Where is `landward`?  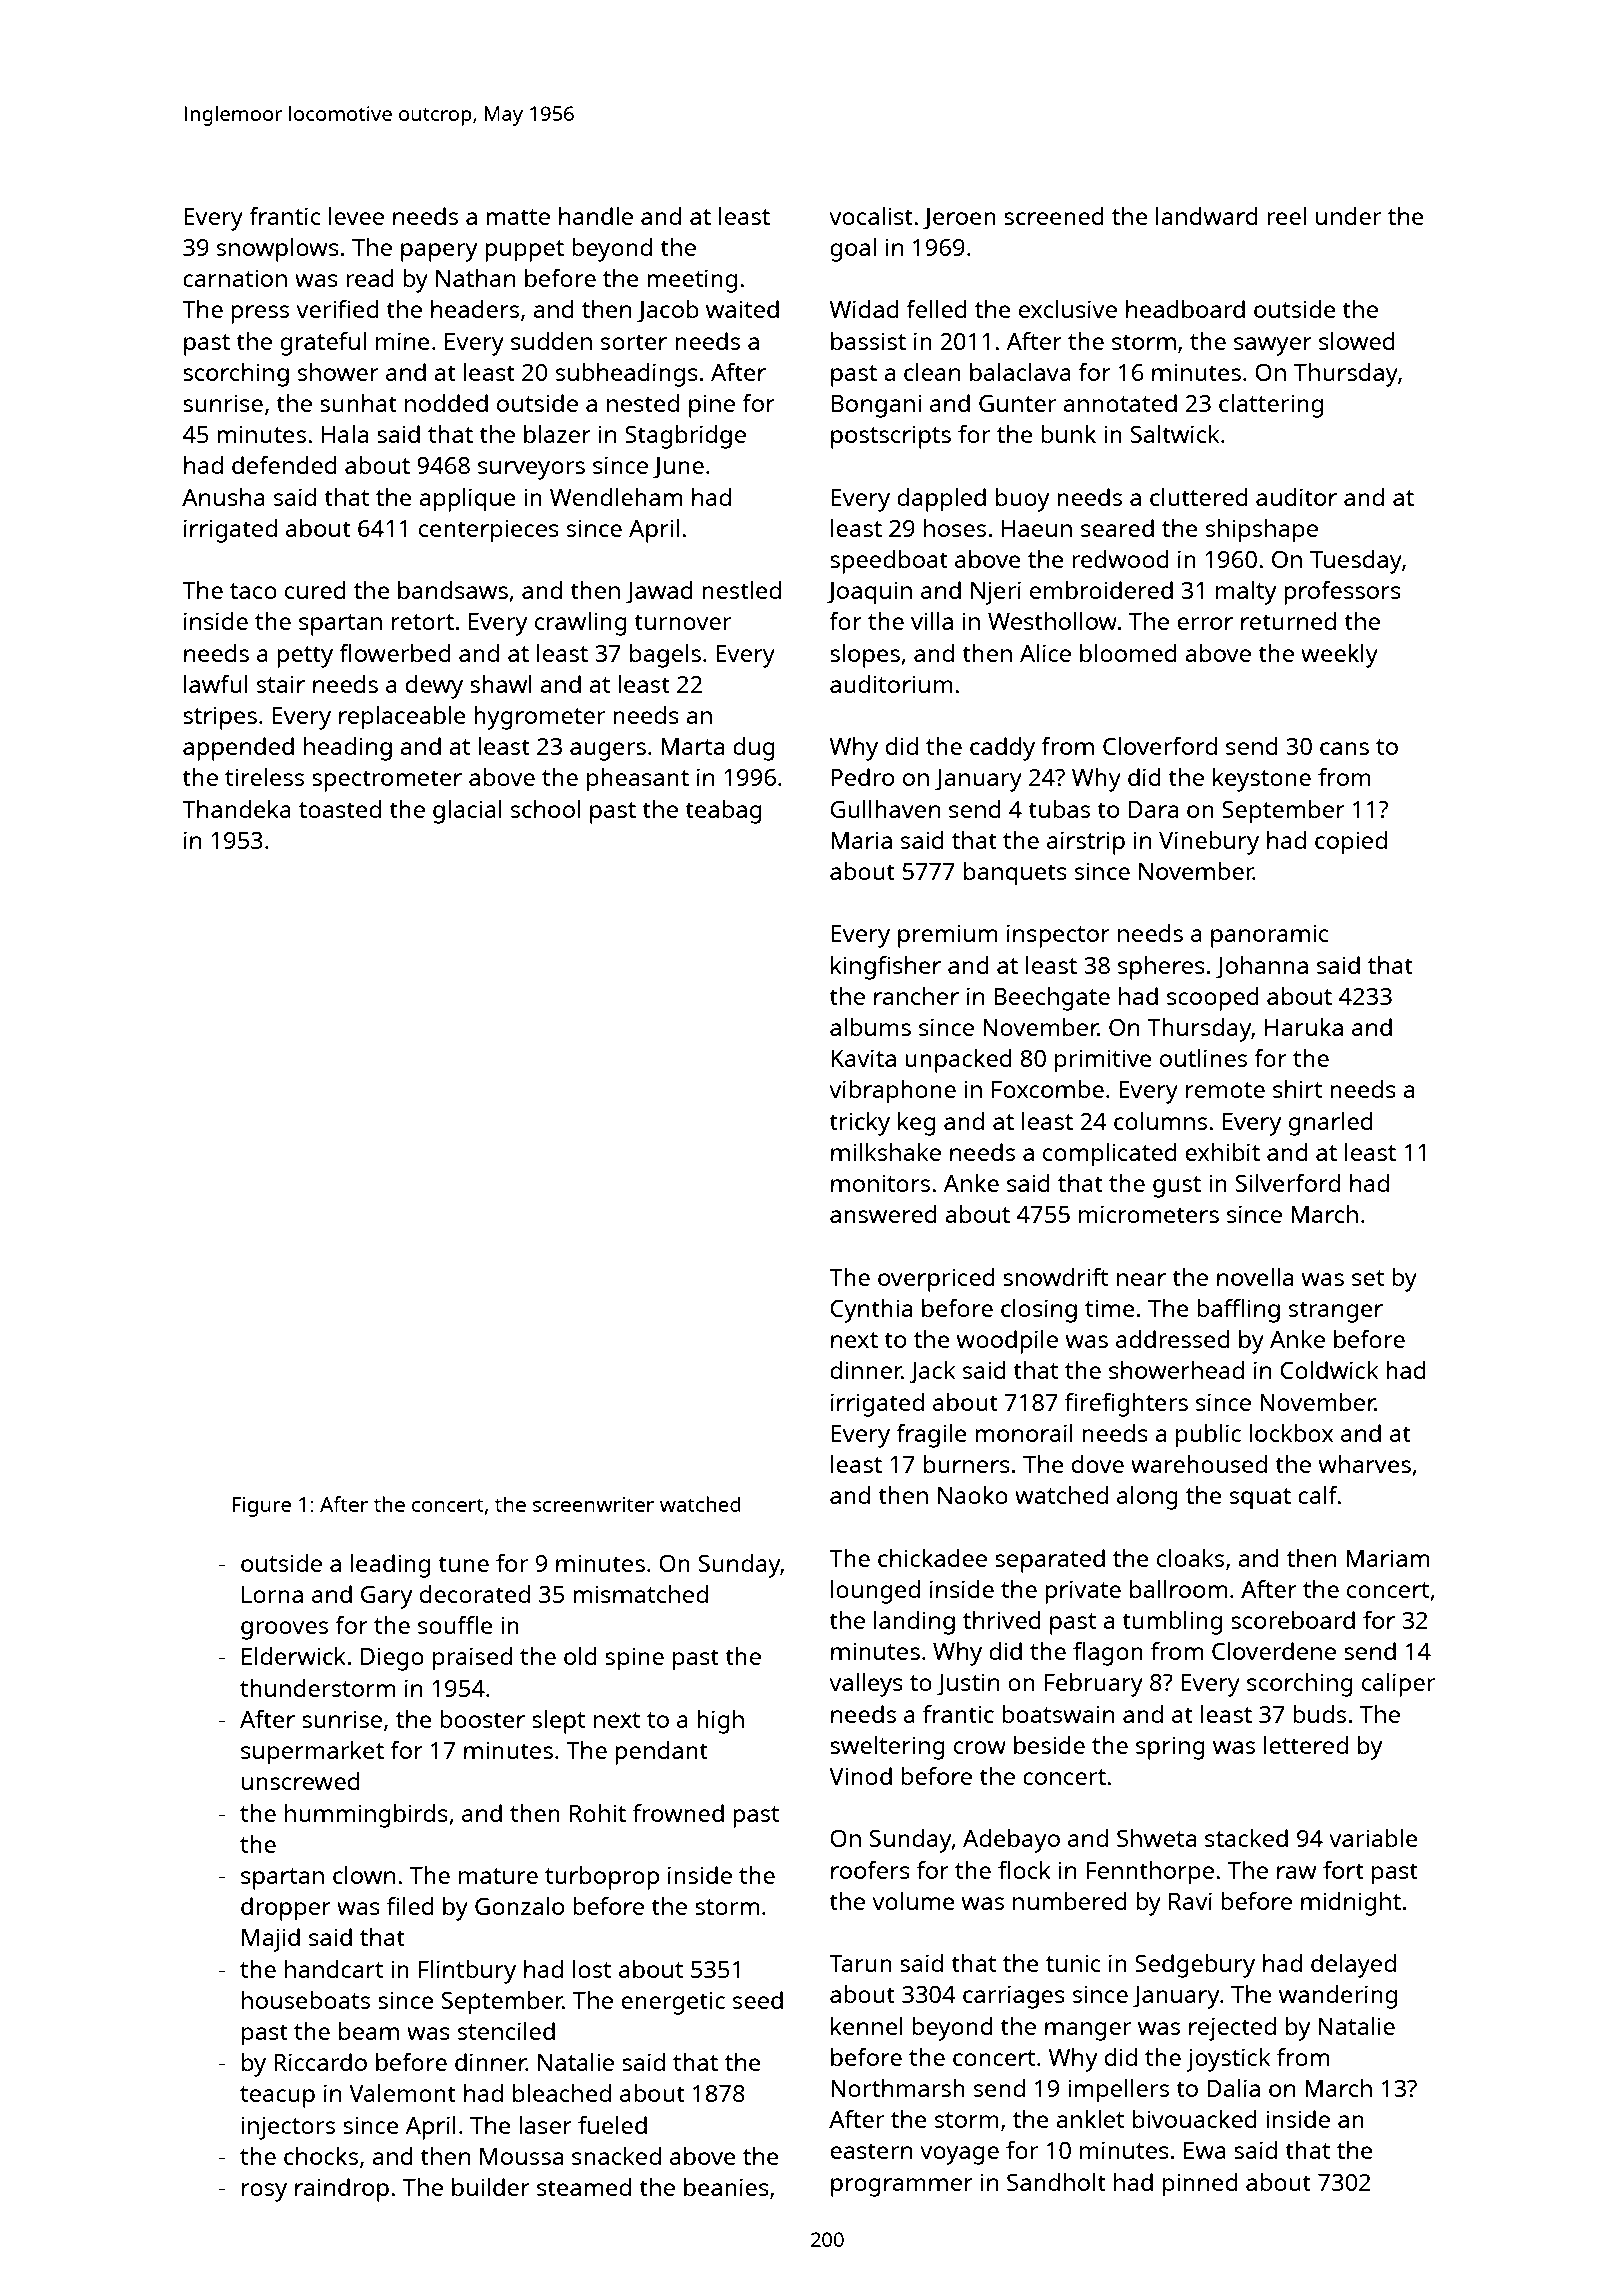 landward is located at coordinates (1207, 216).
